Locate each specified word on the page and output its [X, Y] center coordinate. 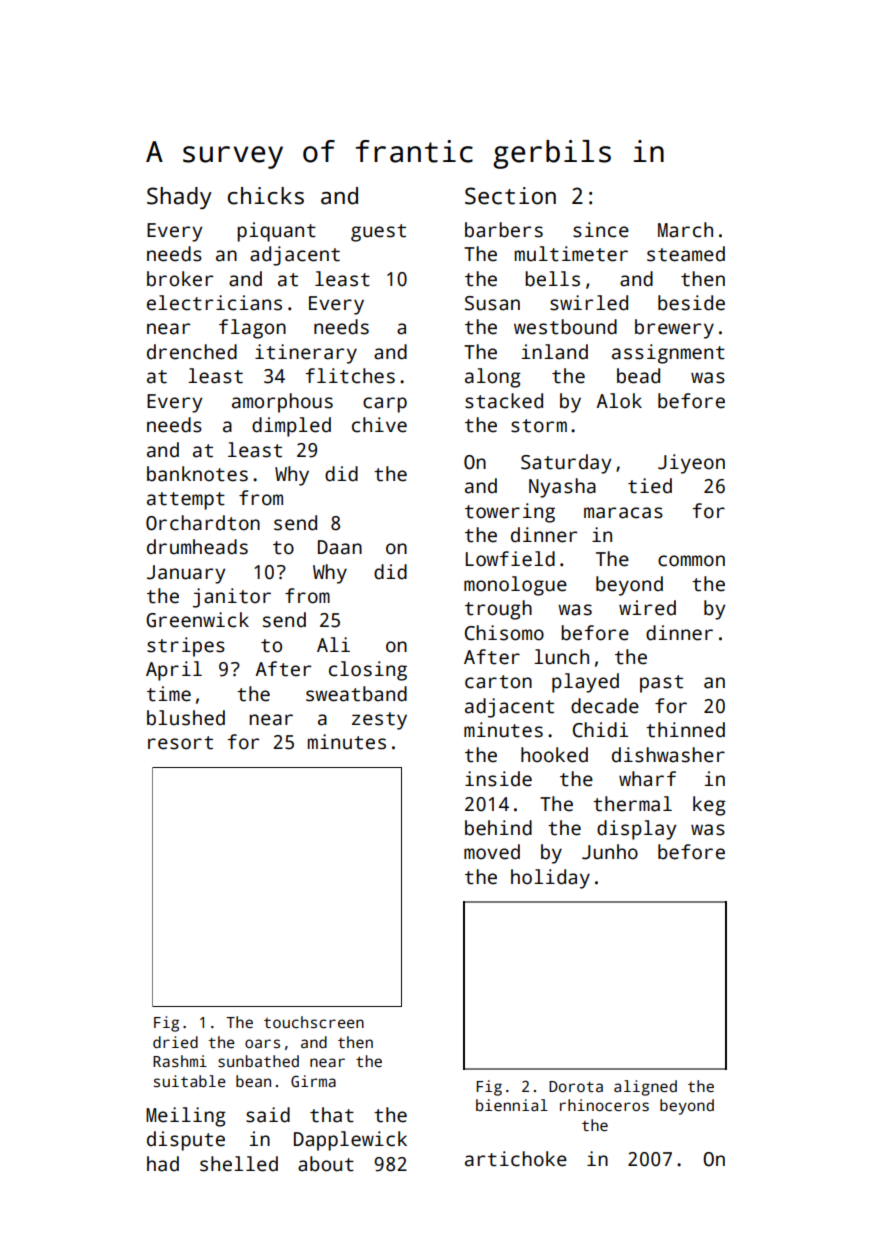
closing [368, 671]
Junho [610, 852]
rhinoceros [604, 1105]
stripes [186, 647]
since [601, 230]
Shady [179, 198]
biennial [512, 1105]
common [691, 561]
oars [262, 1043]
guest [378, 233]
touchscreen [314, 1022]
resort [180, 743]
